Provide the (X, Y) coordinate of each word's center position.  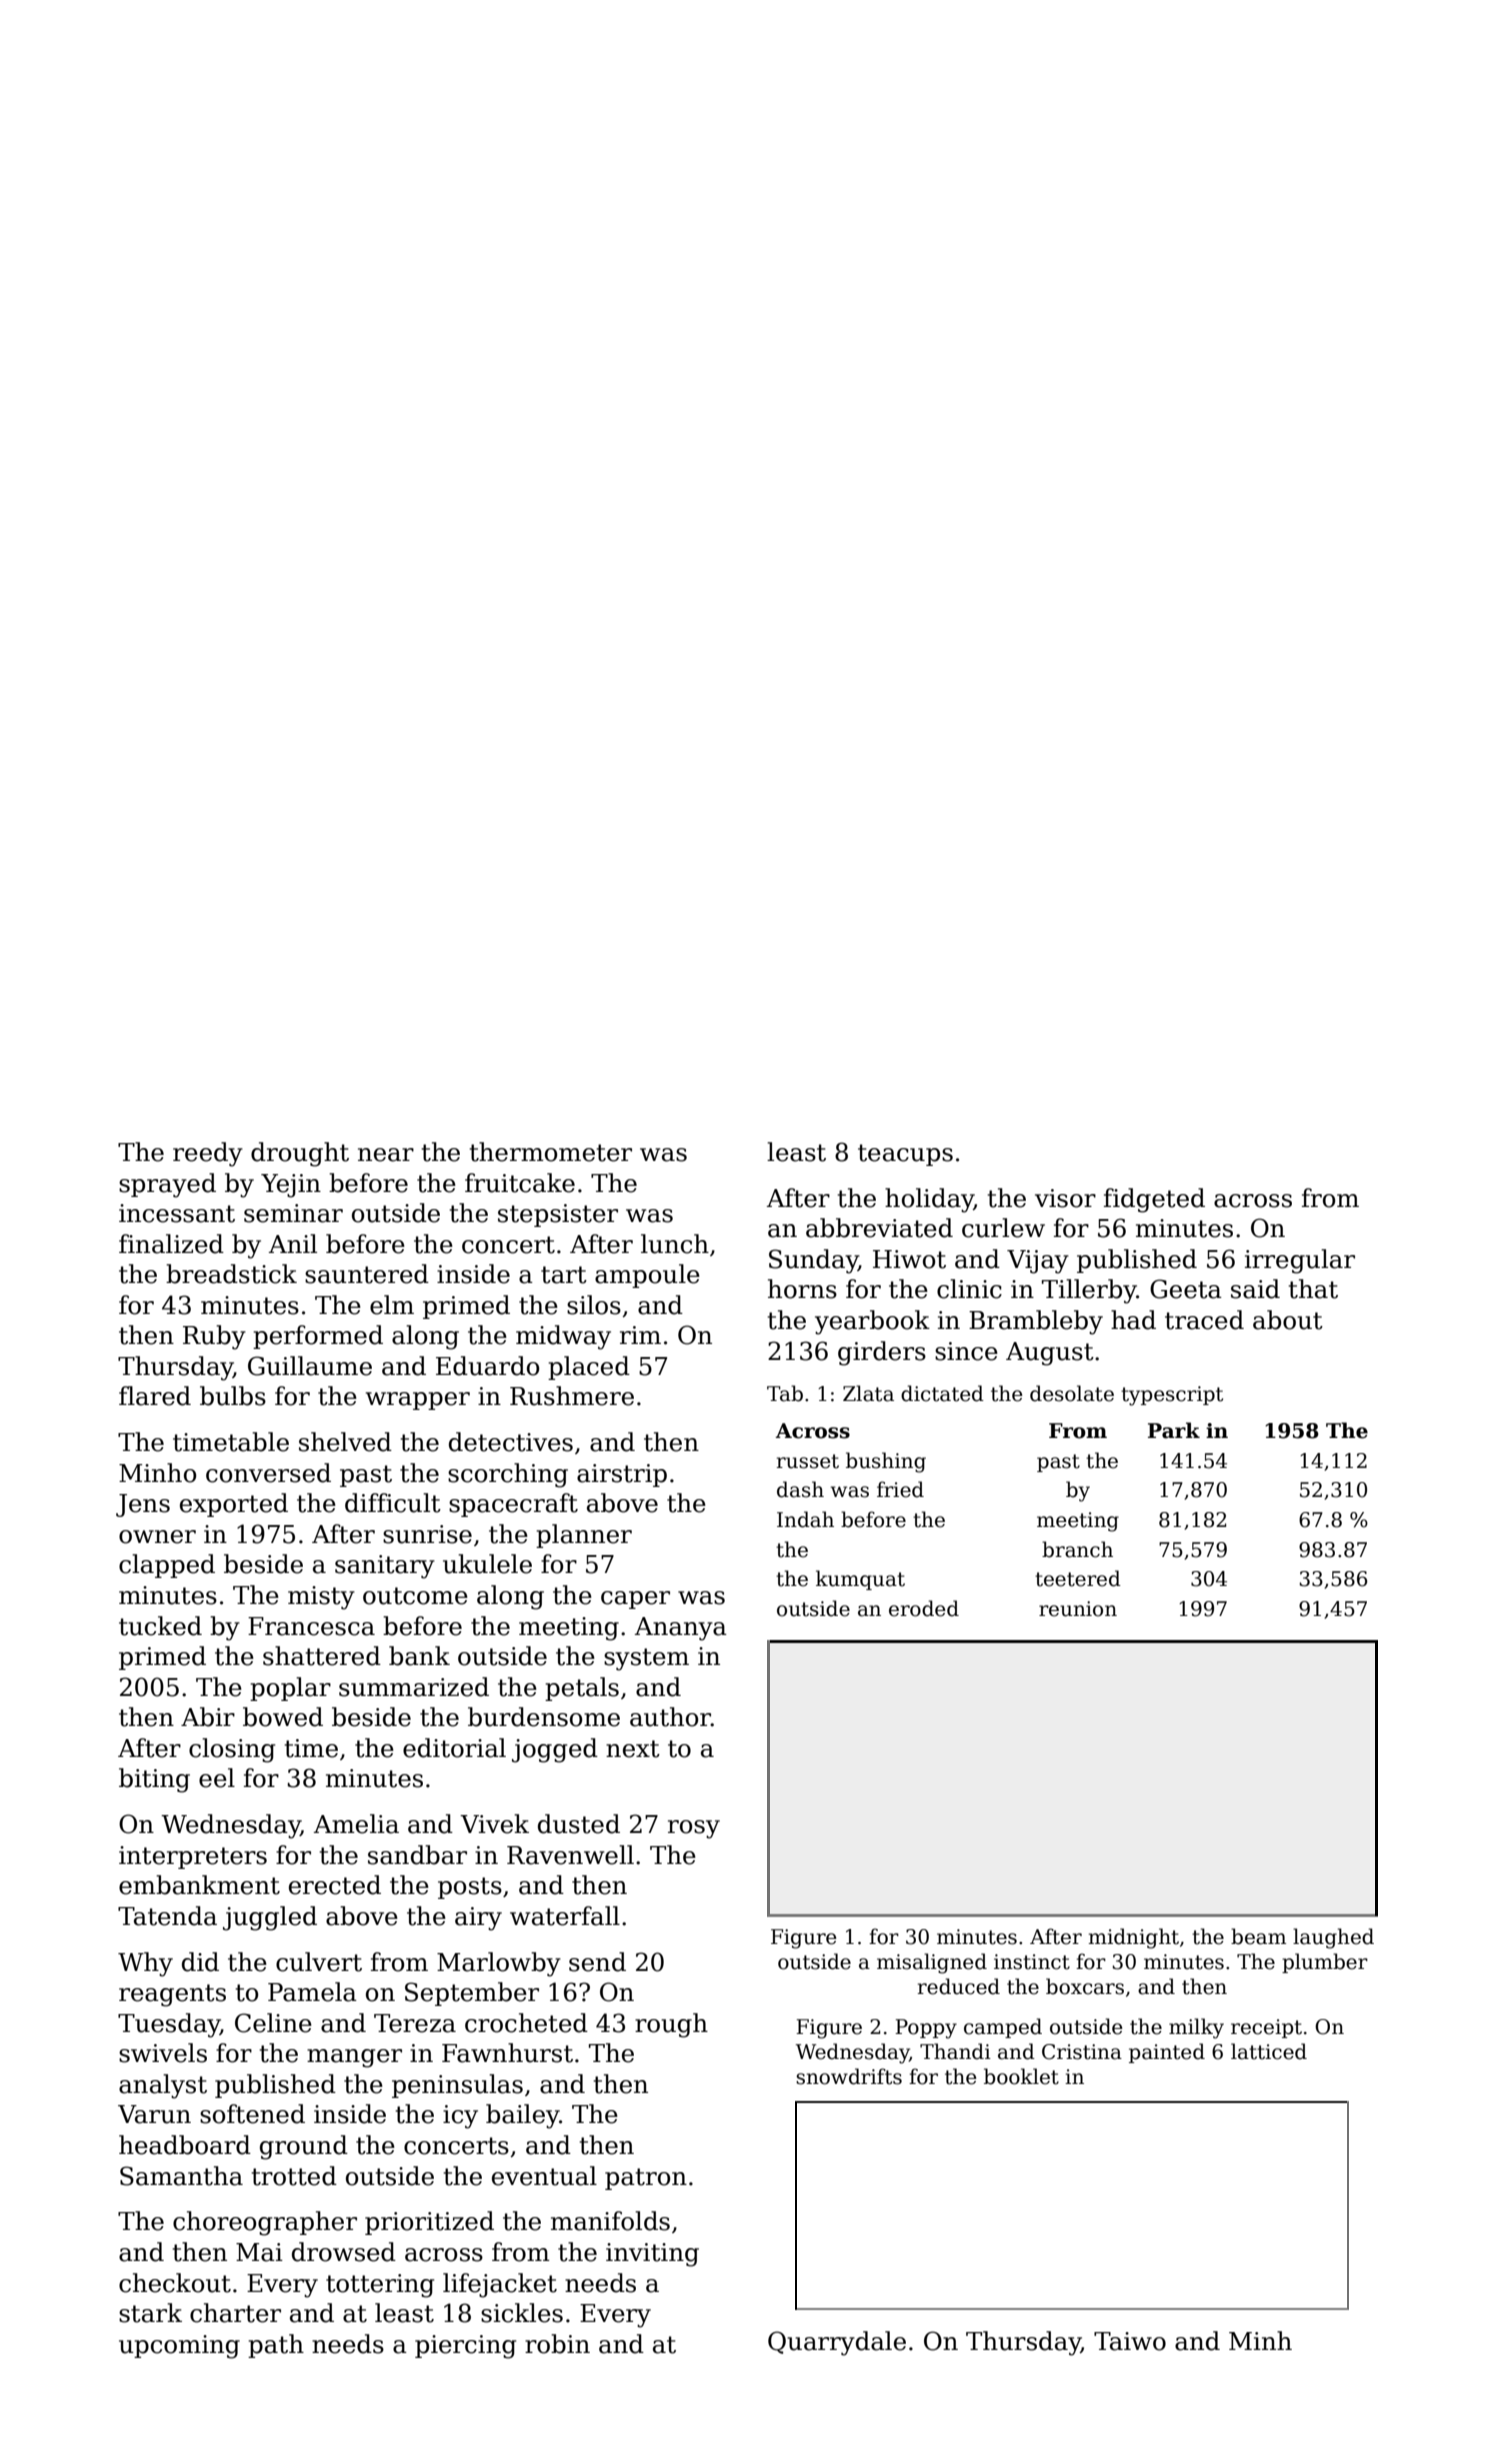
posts (470, 1888)
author (670, 1717)
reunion (1078, 1609)
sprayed (167, 1185)
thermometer (551, 1152)
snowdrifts (849, 2076)
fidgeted (1154, 1200)
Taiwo (1130, 2341)
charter (235, 2313)
